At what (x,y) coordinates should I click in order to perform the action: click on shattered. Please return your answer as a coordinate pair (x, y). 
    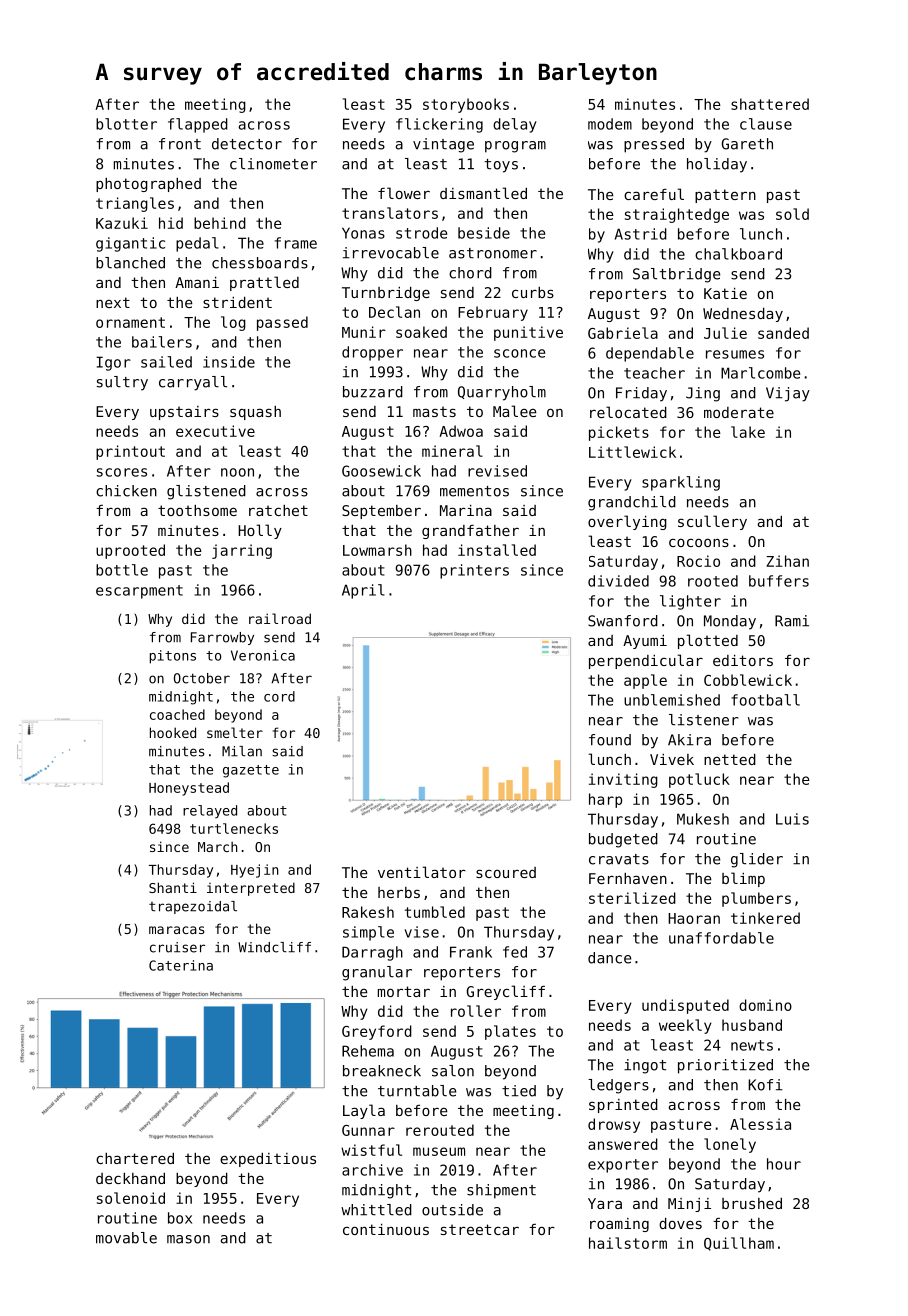
    Looking at the image, I should click on (770, 104).
